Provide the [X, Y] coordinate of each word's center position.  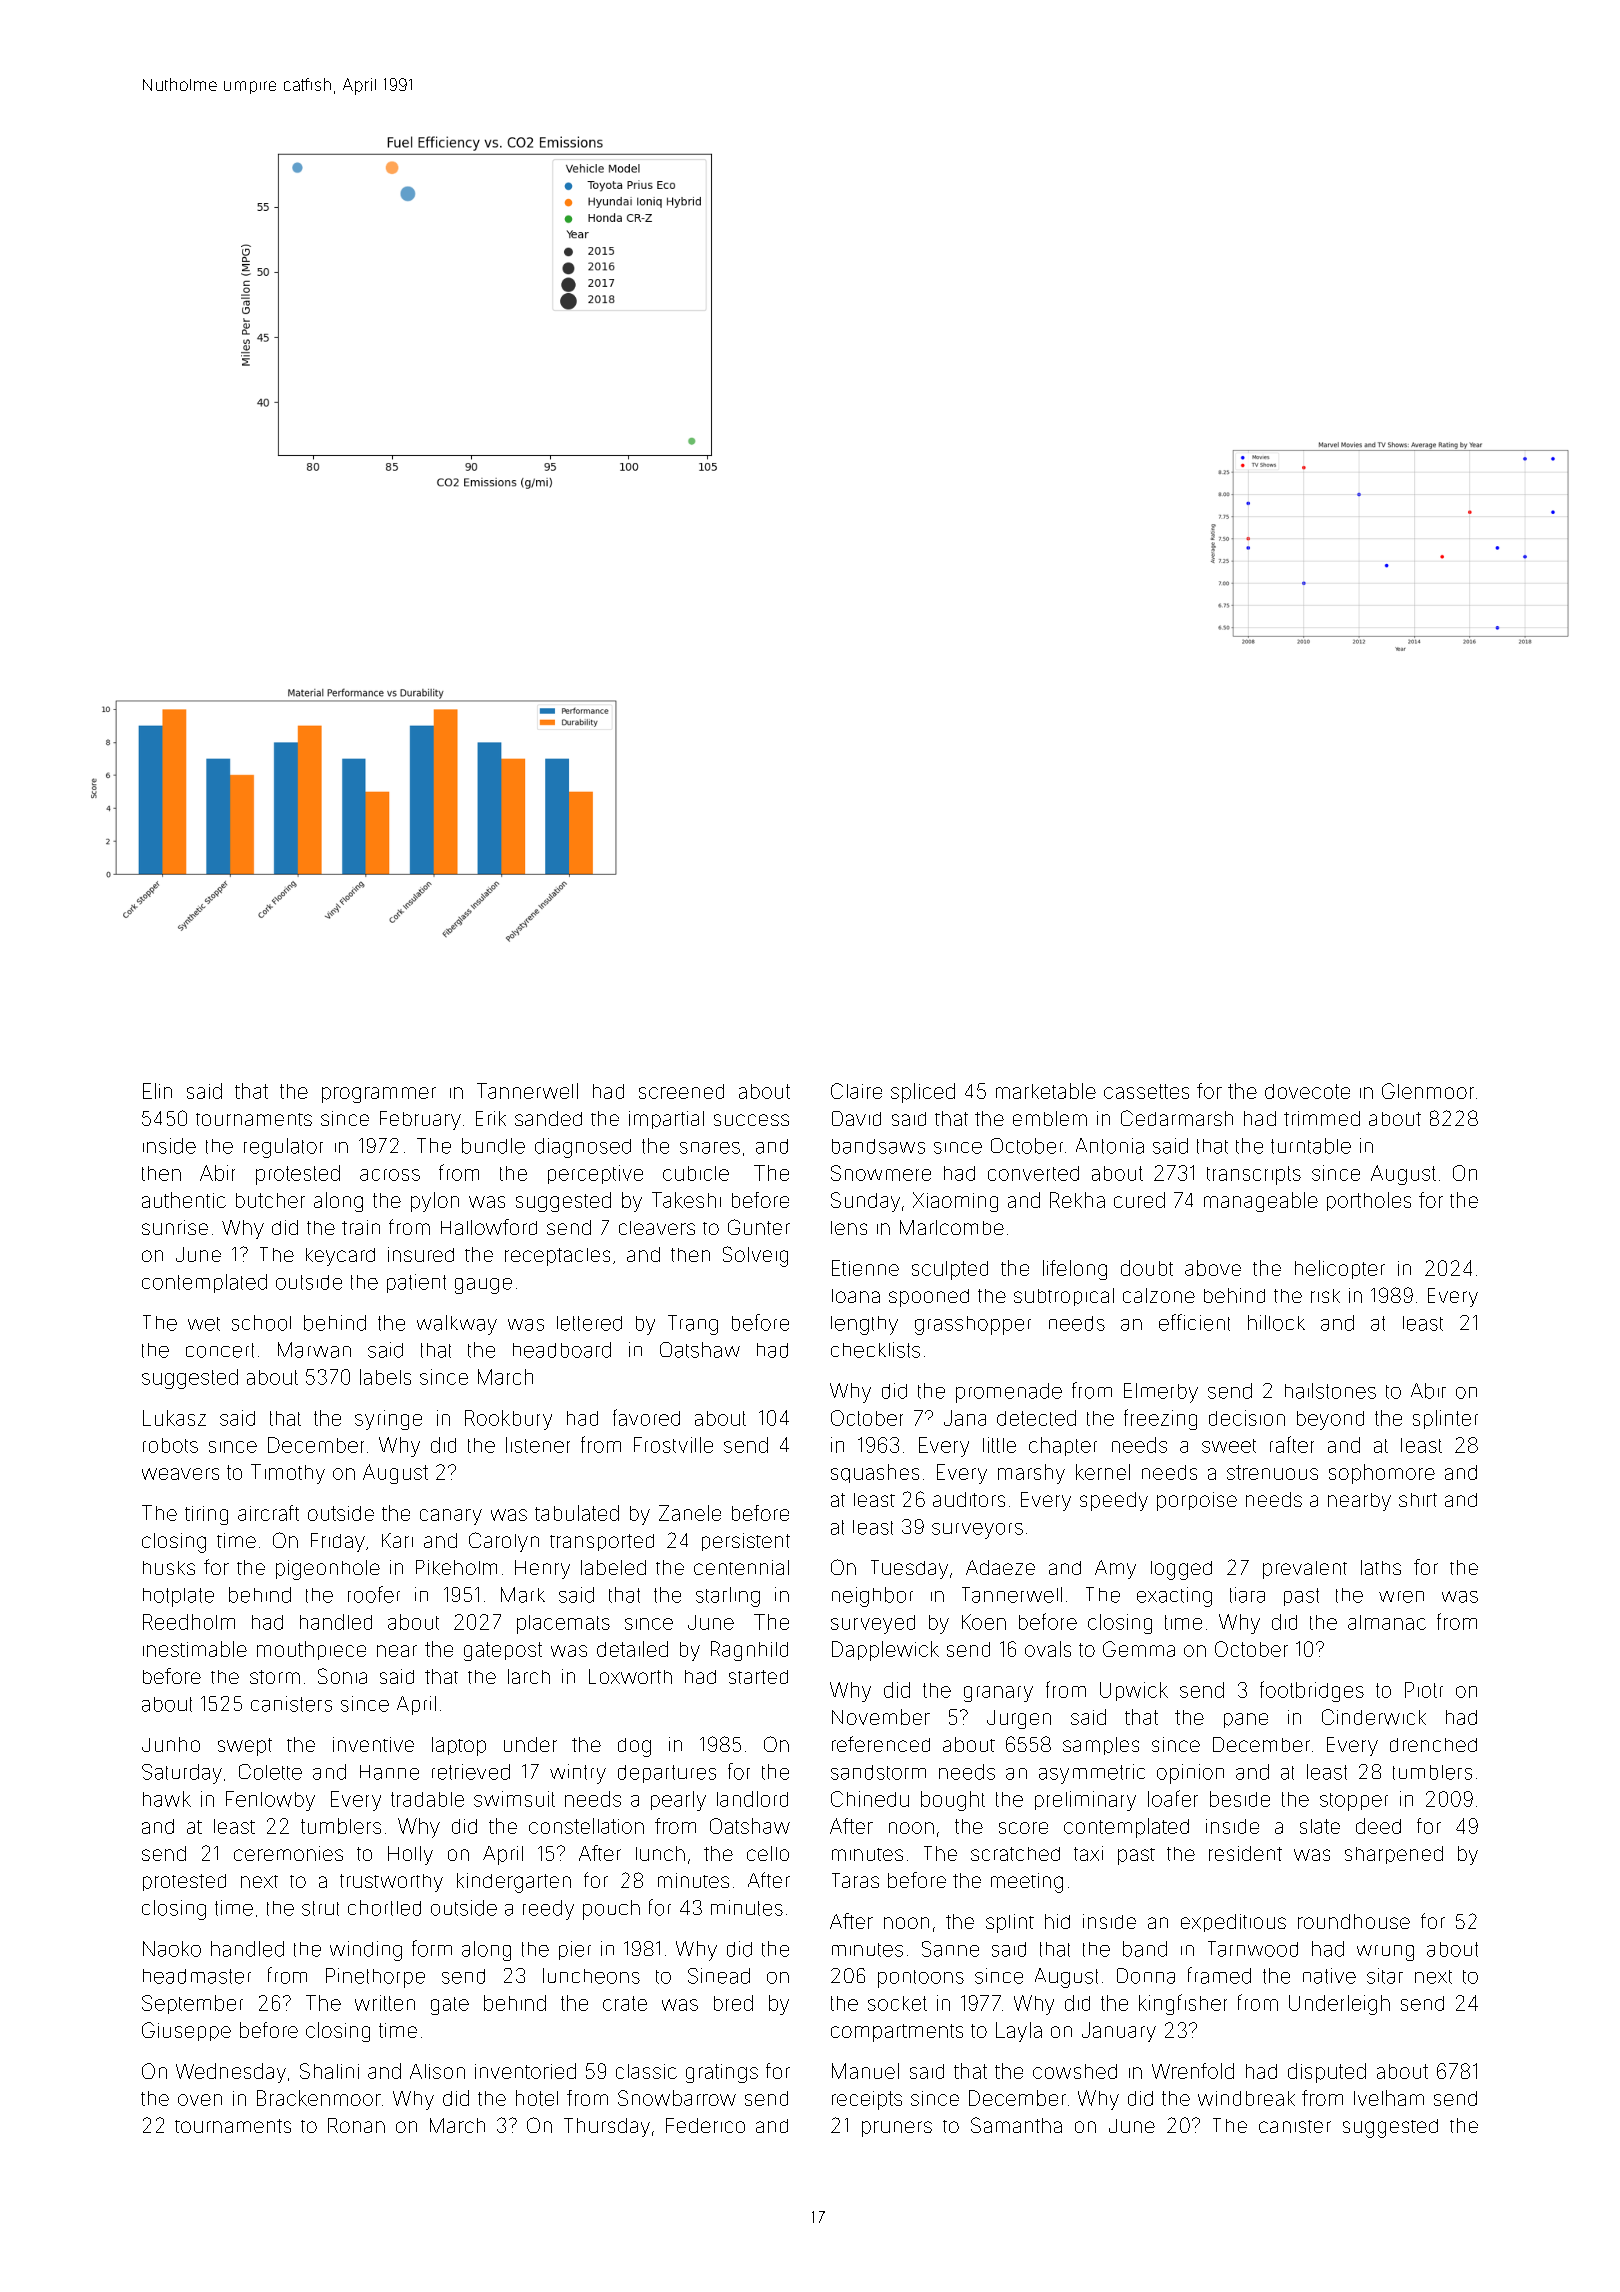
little [999, 1445]
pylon [435, 1202]
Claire [856, 1091]
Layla [1019, 2032]
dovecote [1307, 1091]
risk [1325, 1296]
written [385, 2003]
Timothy [288, 1474]
